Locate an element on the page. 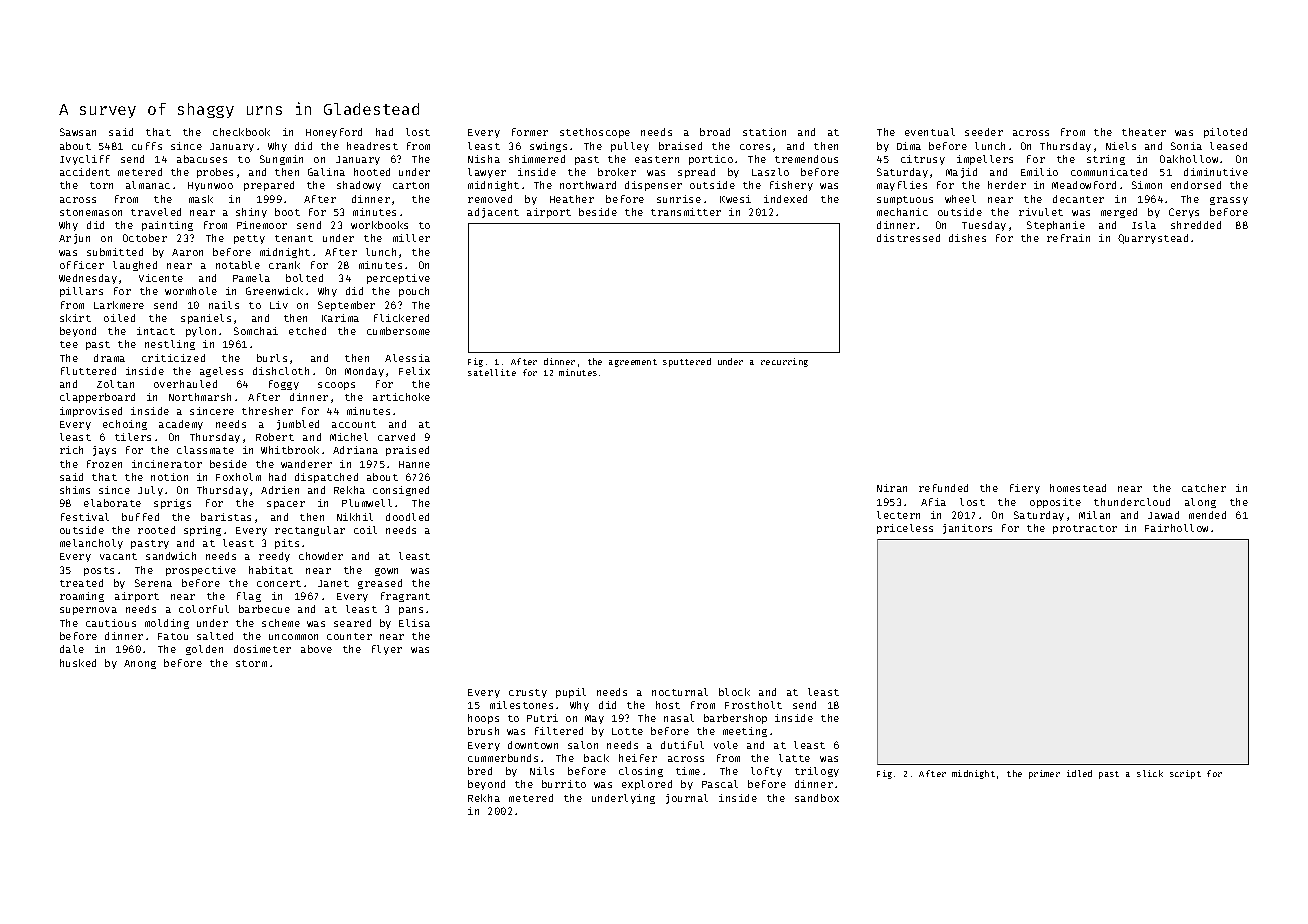 The width and height of the image is (1308, 924). script is located at coordinates (1185, 774).
